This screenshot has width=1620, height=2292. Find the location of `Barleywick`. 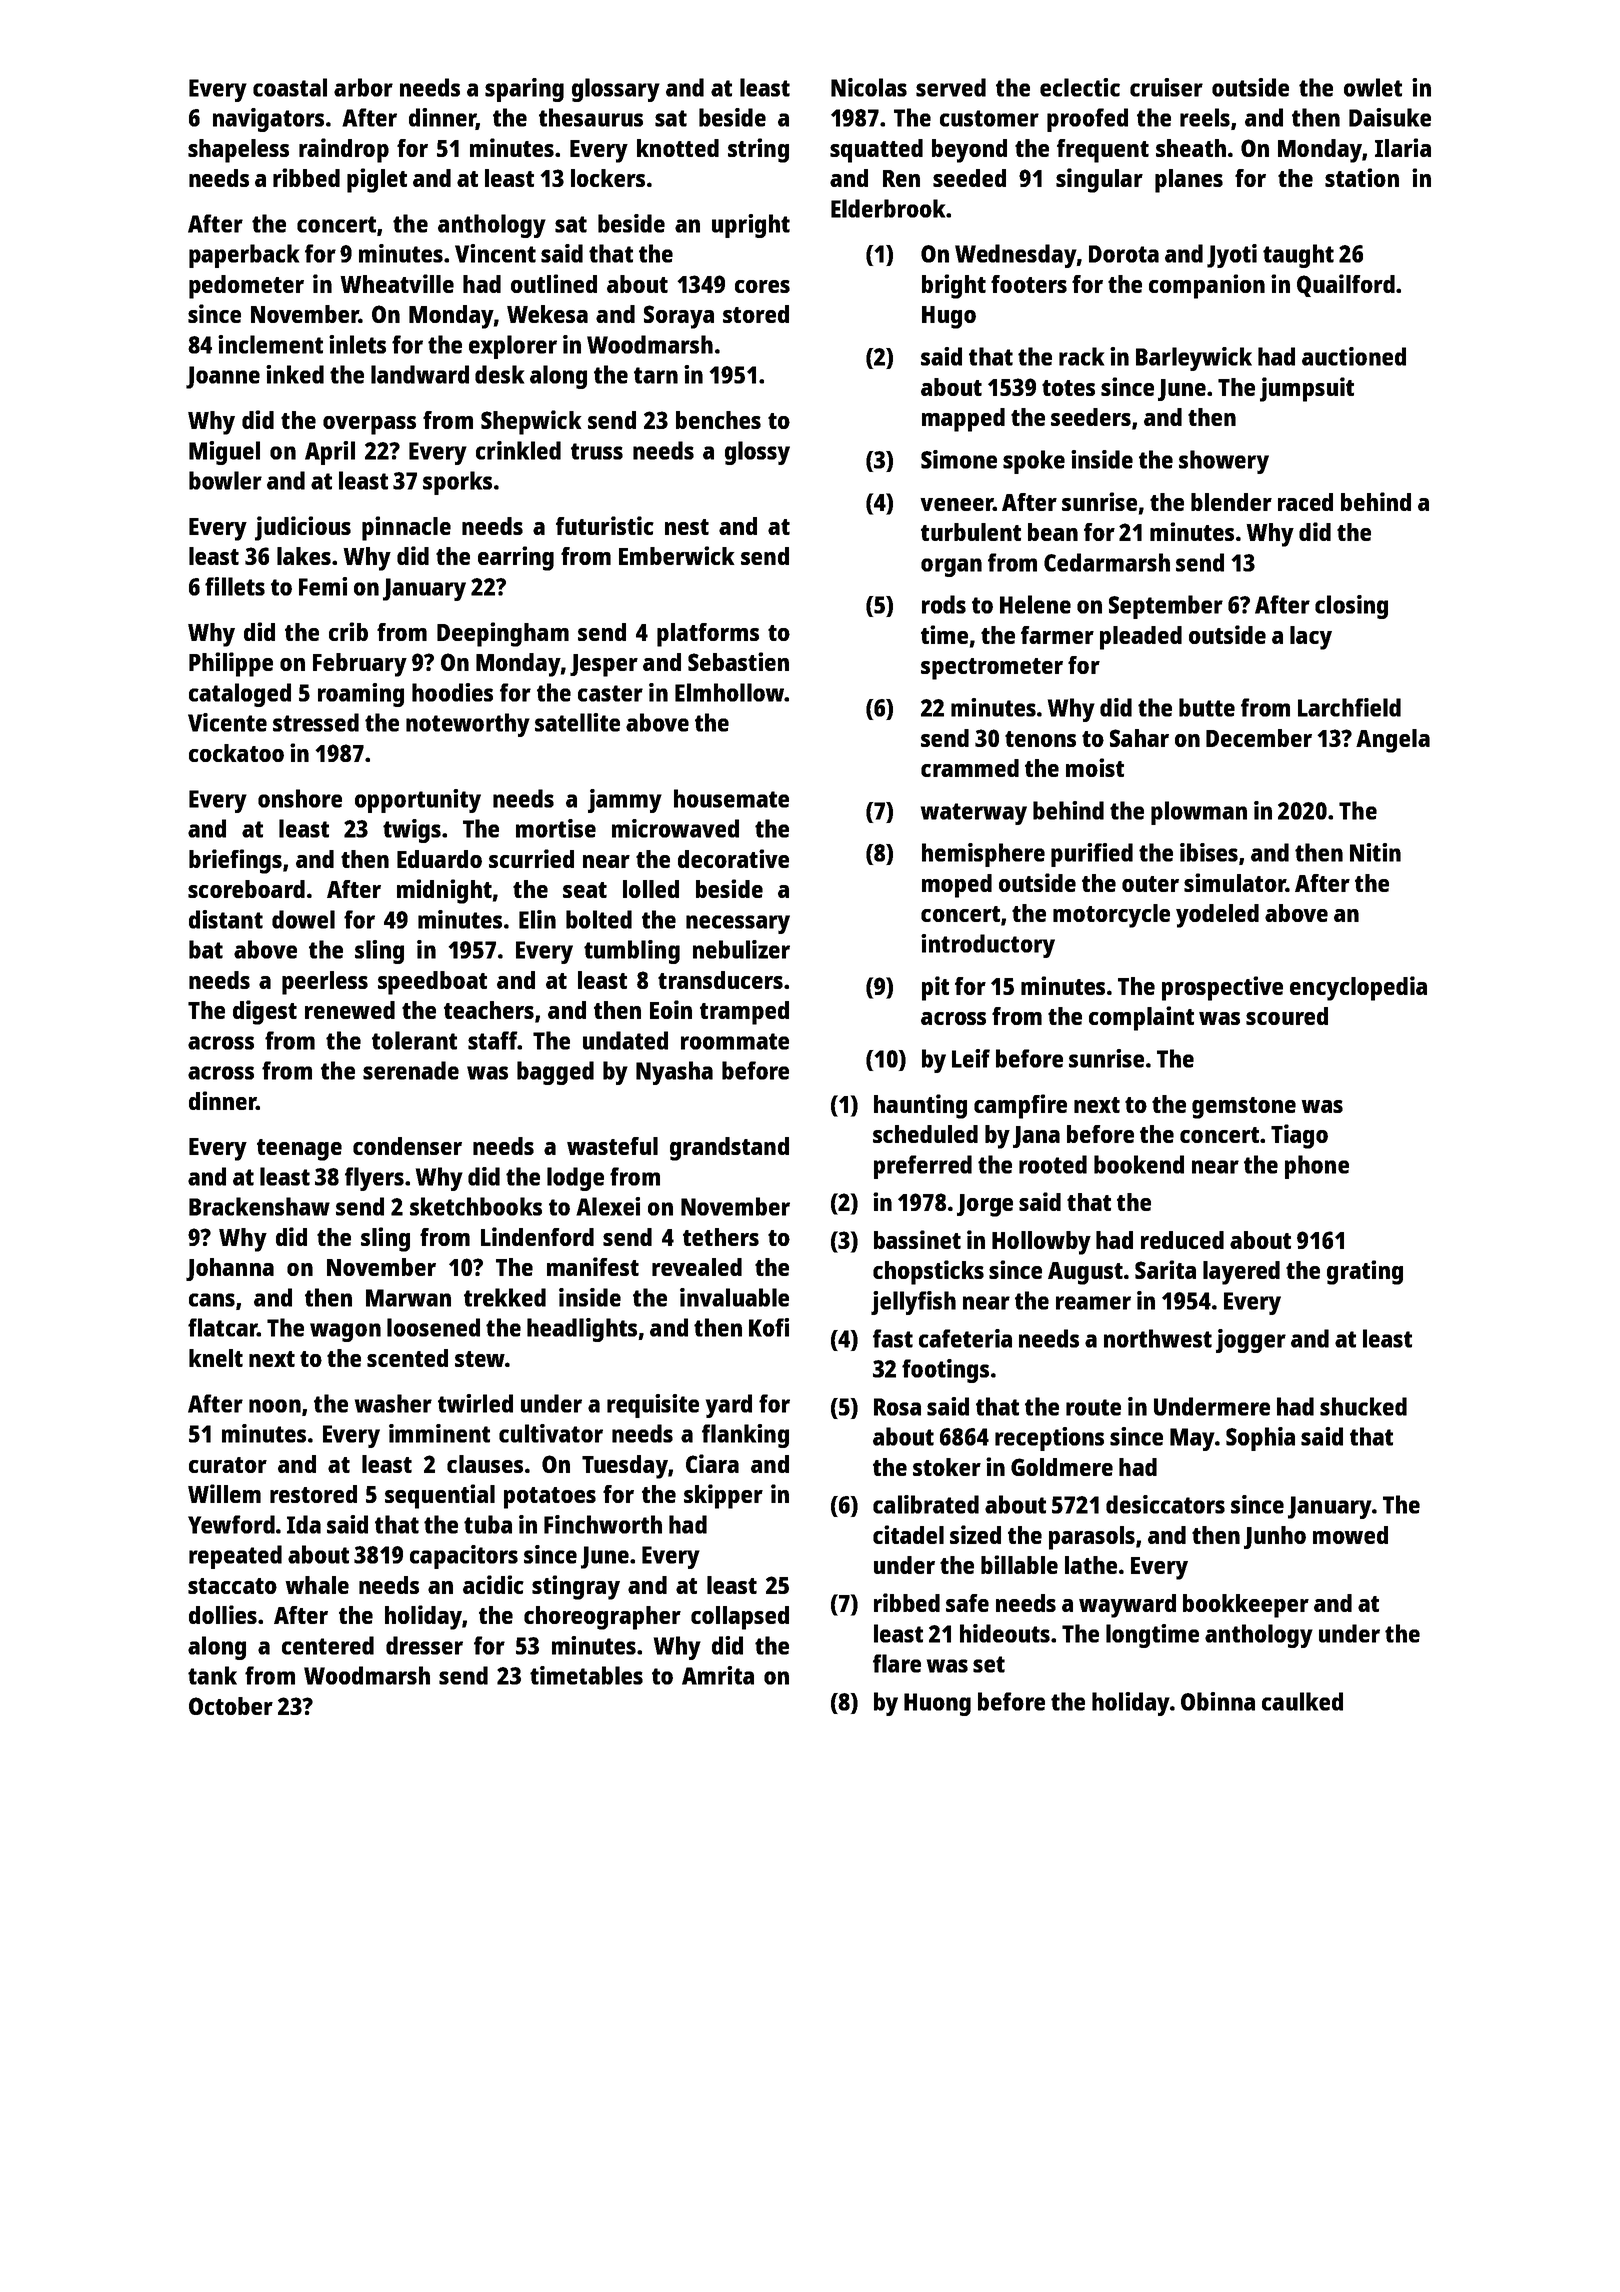

Barleywick is located at coordinates (1194, 359).
